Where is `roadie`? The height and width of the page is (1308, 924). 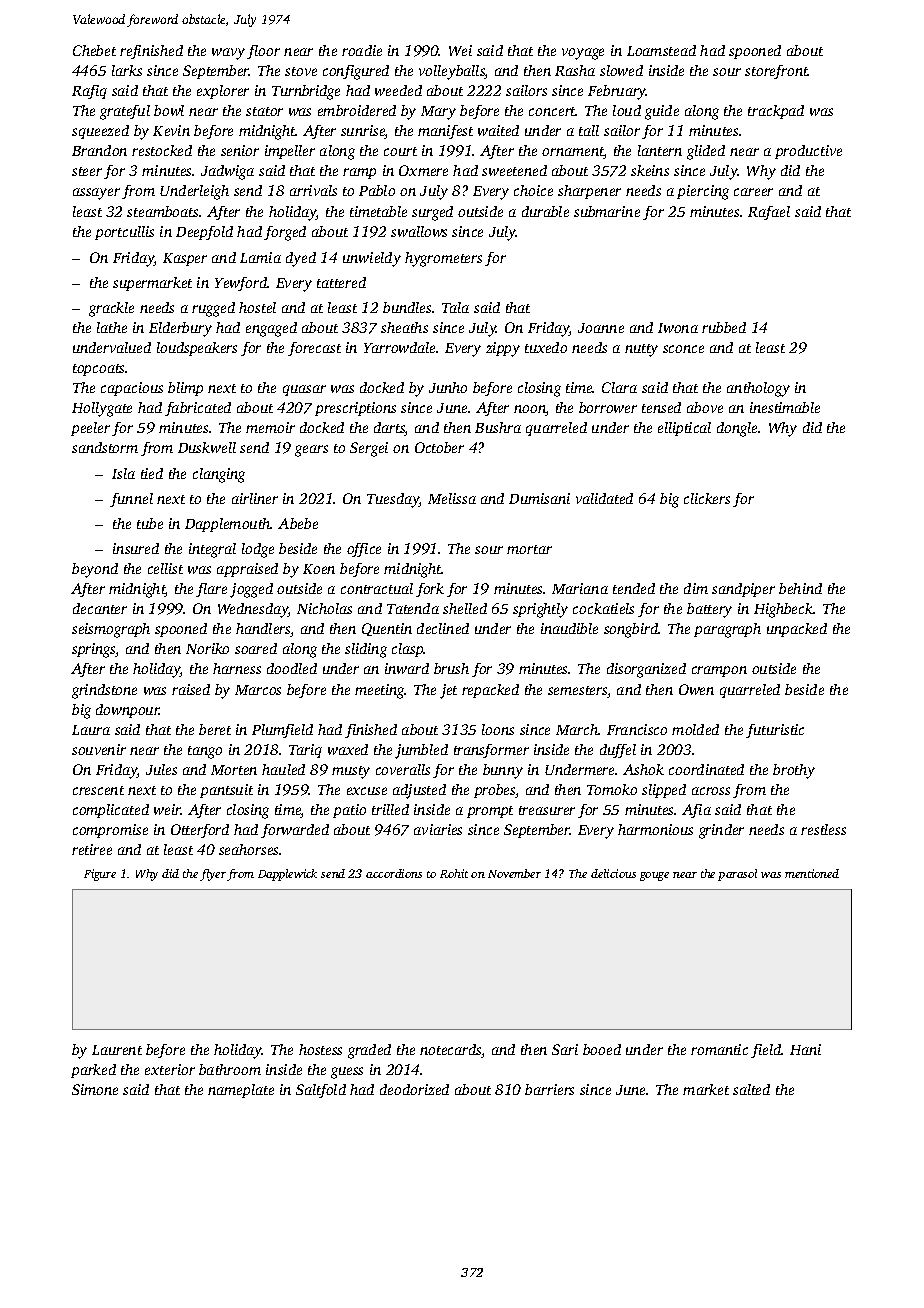 roadie is located at coordinates (362, 50).
